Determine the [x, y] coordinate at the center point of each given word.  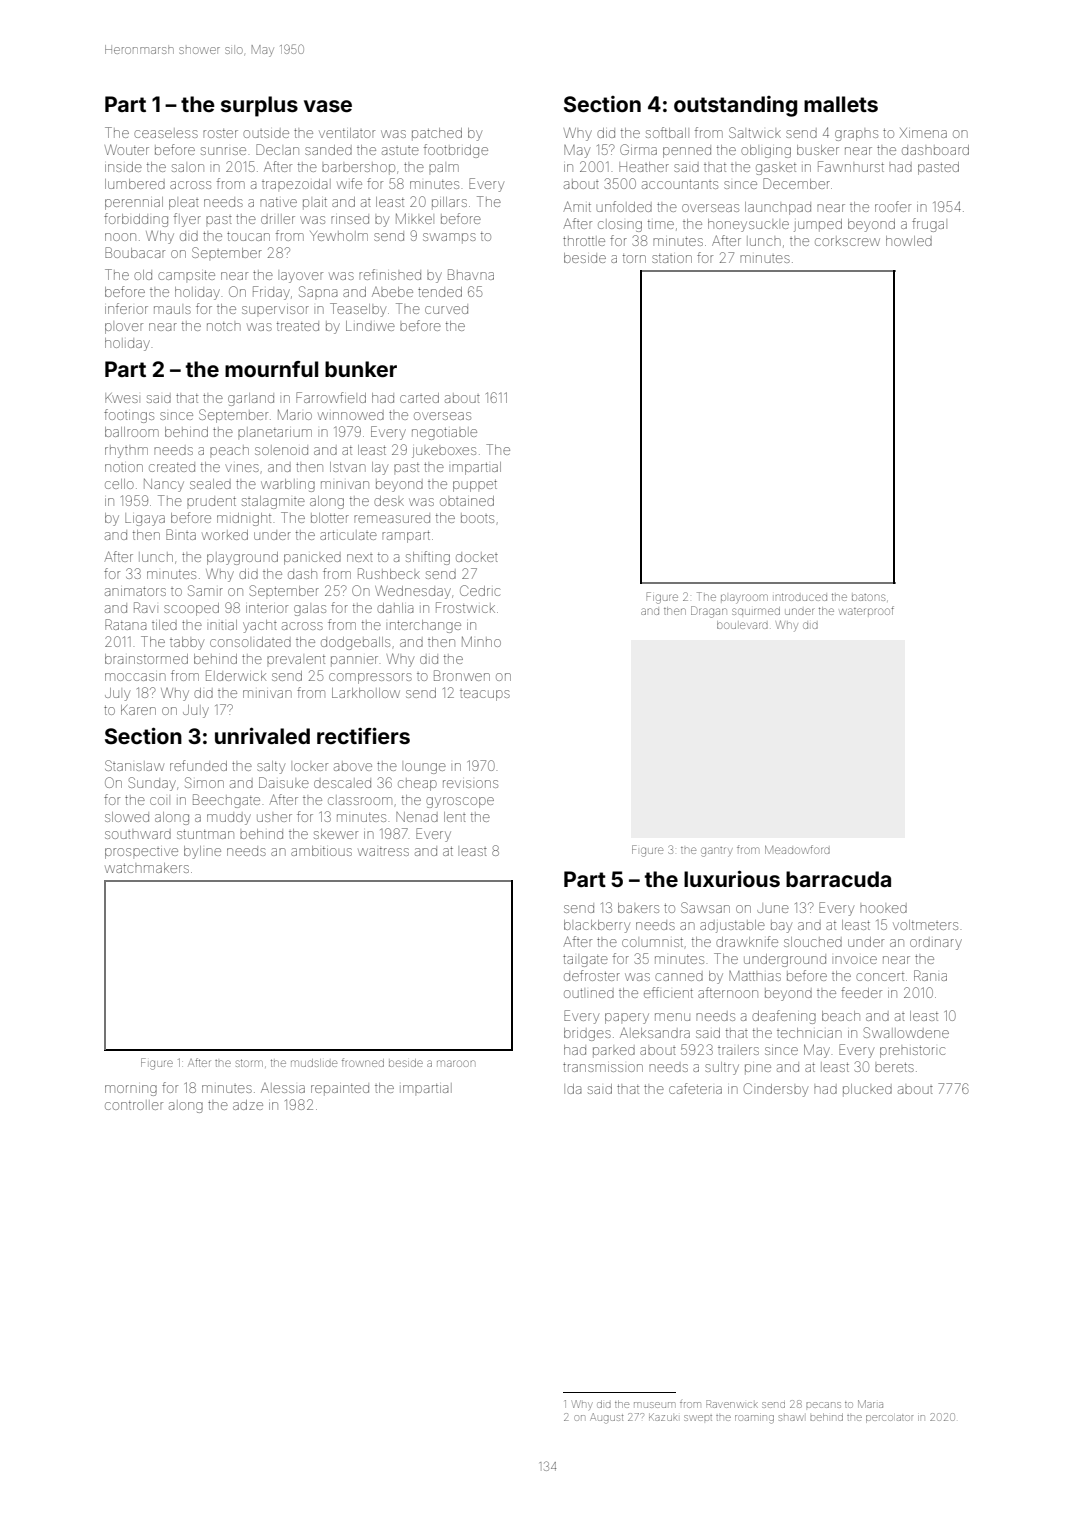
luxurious [732, 878]
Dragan [709, 612]
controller [134, 1105]
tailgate [585, 961]
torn [634, 258]
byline [202, 852]
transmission [603, 1067]
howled [909, 241]
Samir [205, 590]
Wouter [127, 149]
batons [868, 597]
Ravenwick [732, 1404]
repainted [340, 1090]
